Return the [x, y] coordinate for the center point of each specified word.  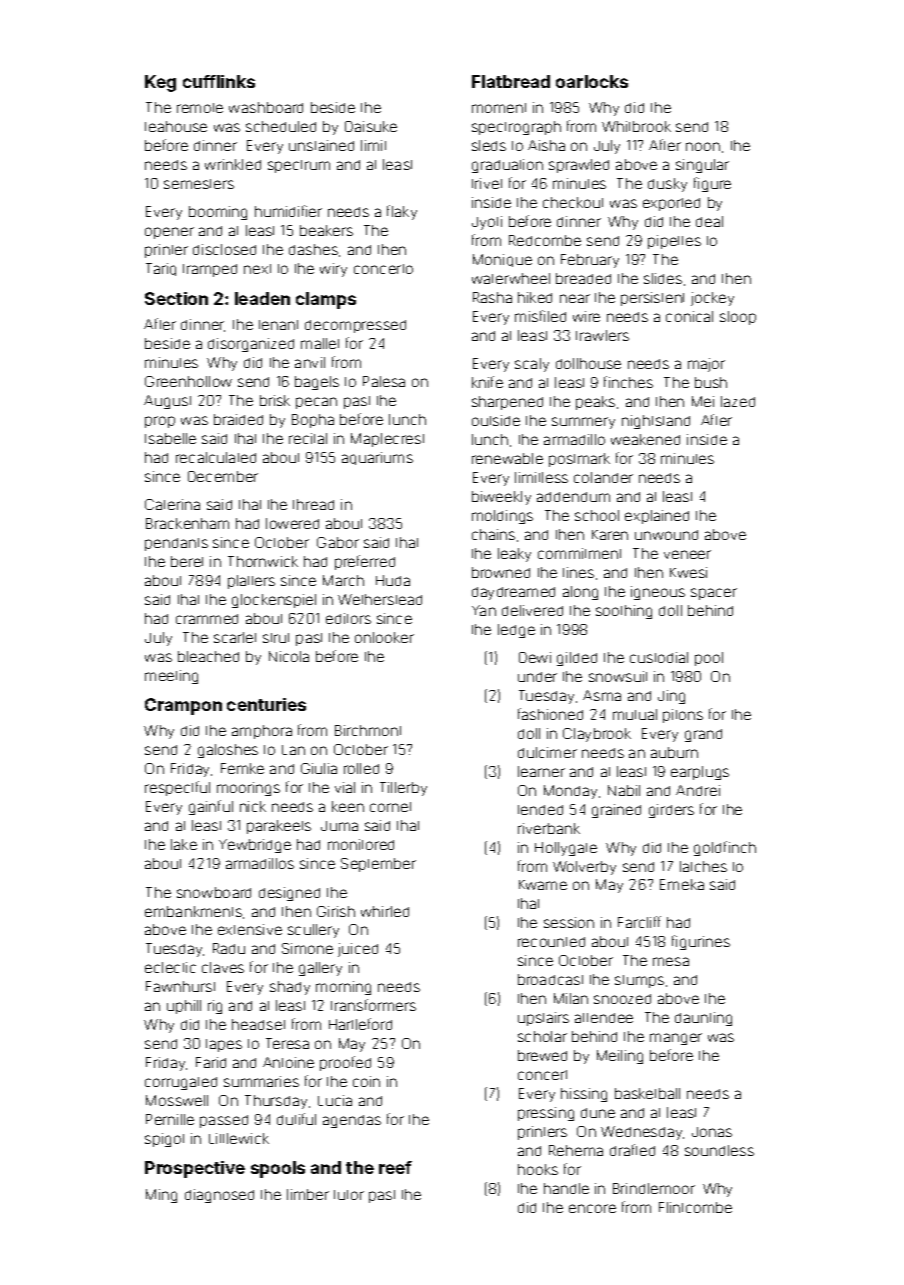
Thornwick [263, 561]
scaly [532, 365]
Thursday [276, 1102]
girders [671, 811]
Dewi [535, 657]
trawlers [602, 335]
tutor [349, 1195]
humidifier [288, 211]
